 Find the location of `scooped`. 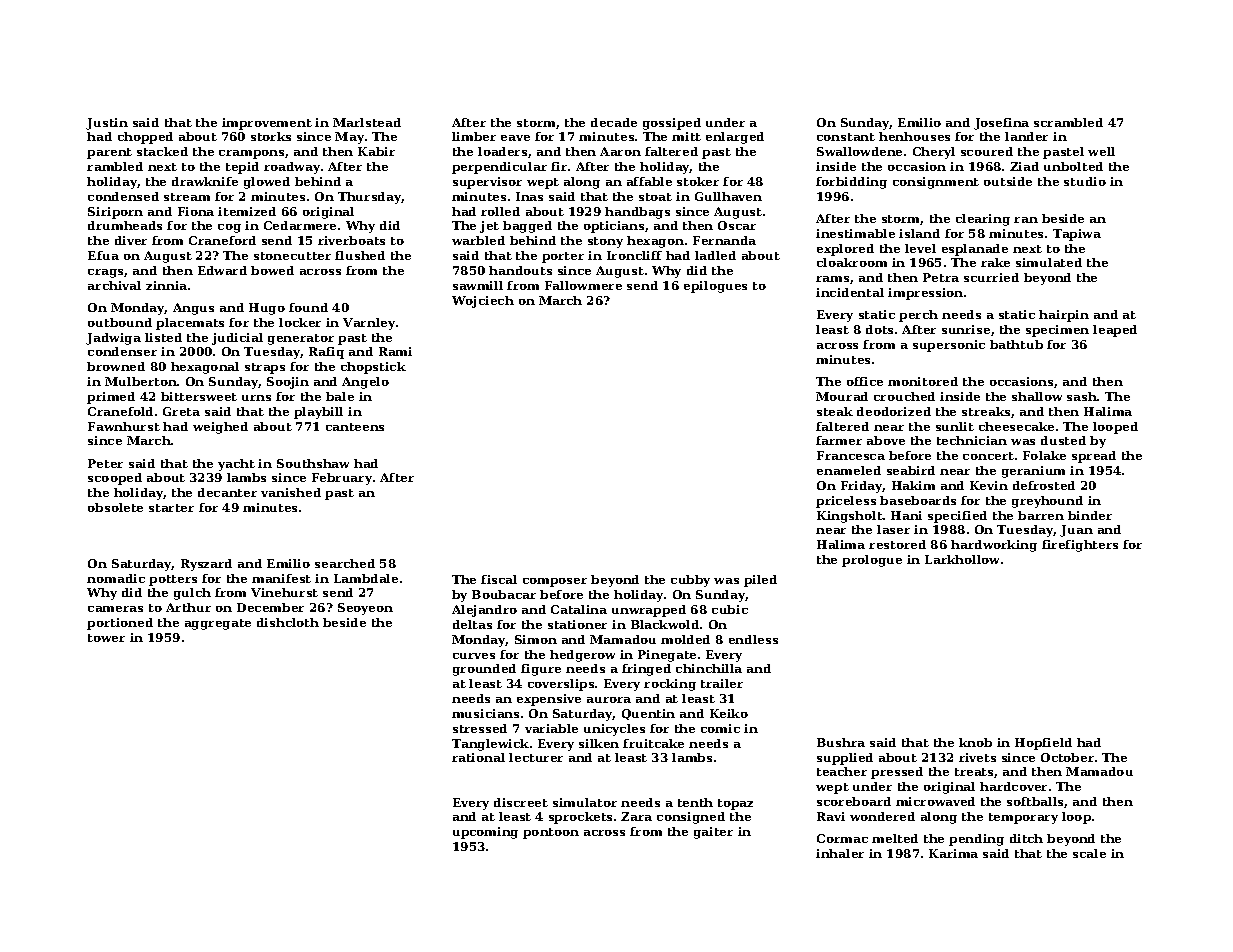

scooped is located at coordinates (115, 479).
